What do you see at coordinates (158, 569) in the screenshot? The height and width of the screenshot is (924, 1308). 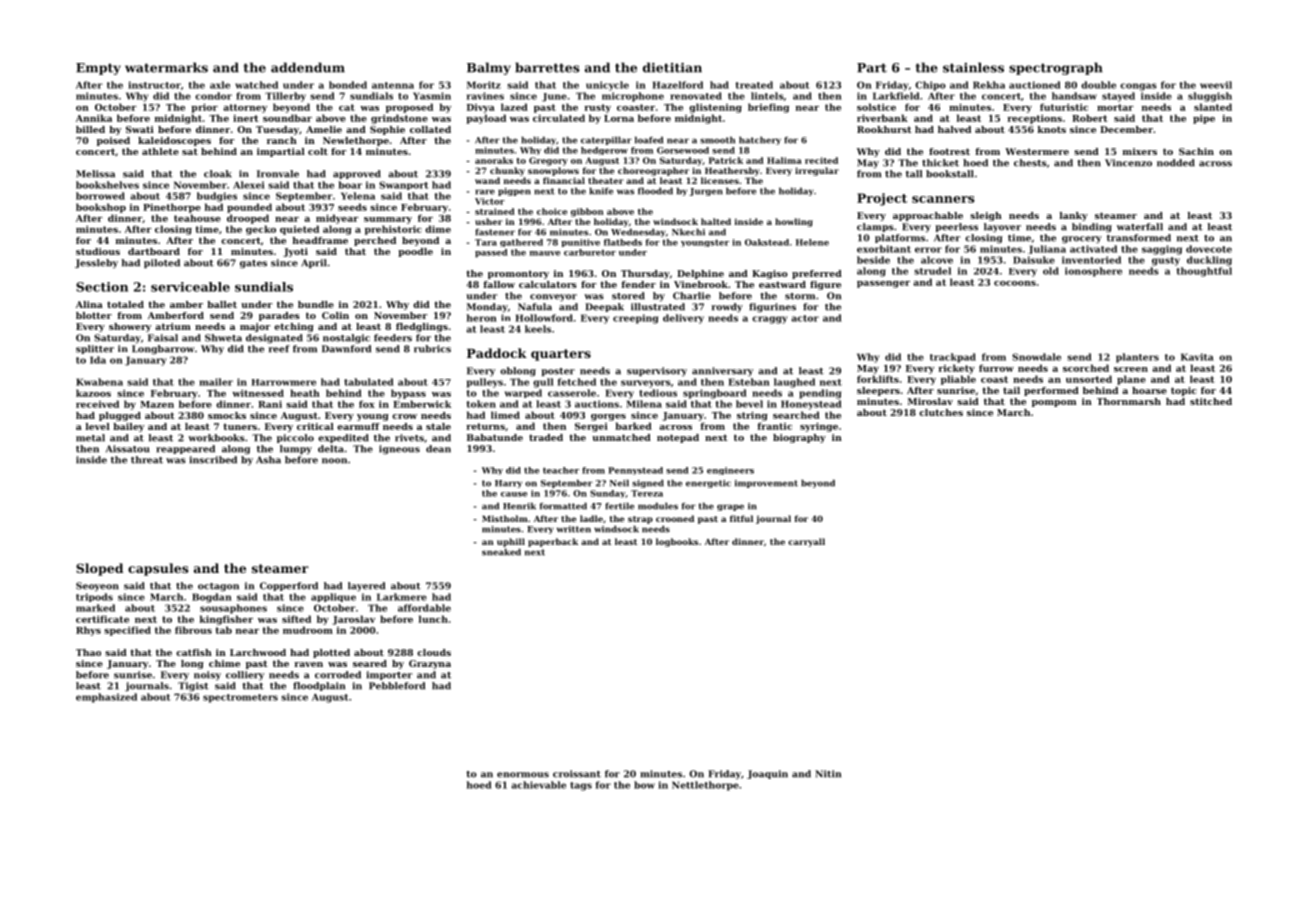 I see `capsules` at bounding box center [158, 569].
